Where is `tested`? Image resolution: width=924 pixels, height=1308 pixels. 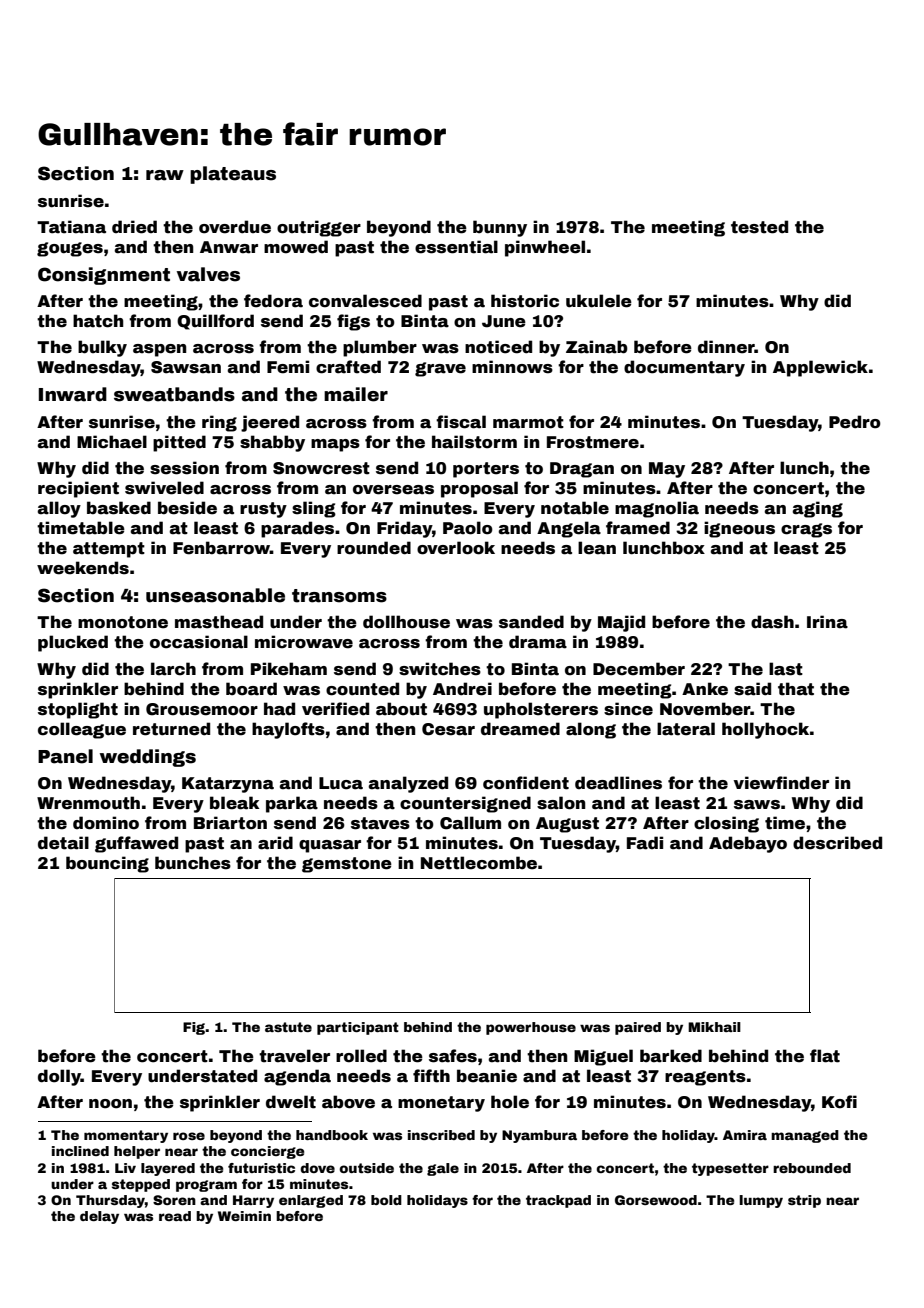 tested is located at coordinates (759, 227).
